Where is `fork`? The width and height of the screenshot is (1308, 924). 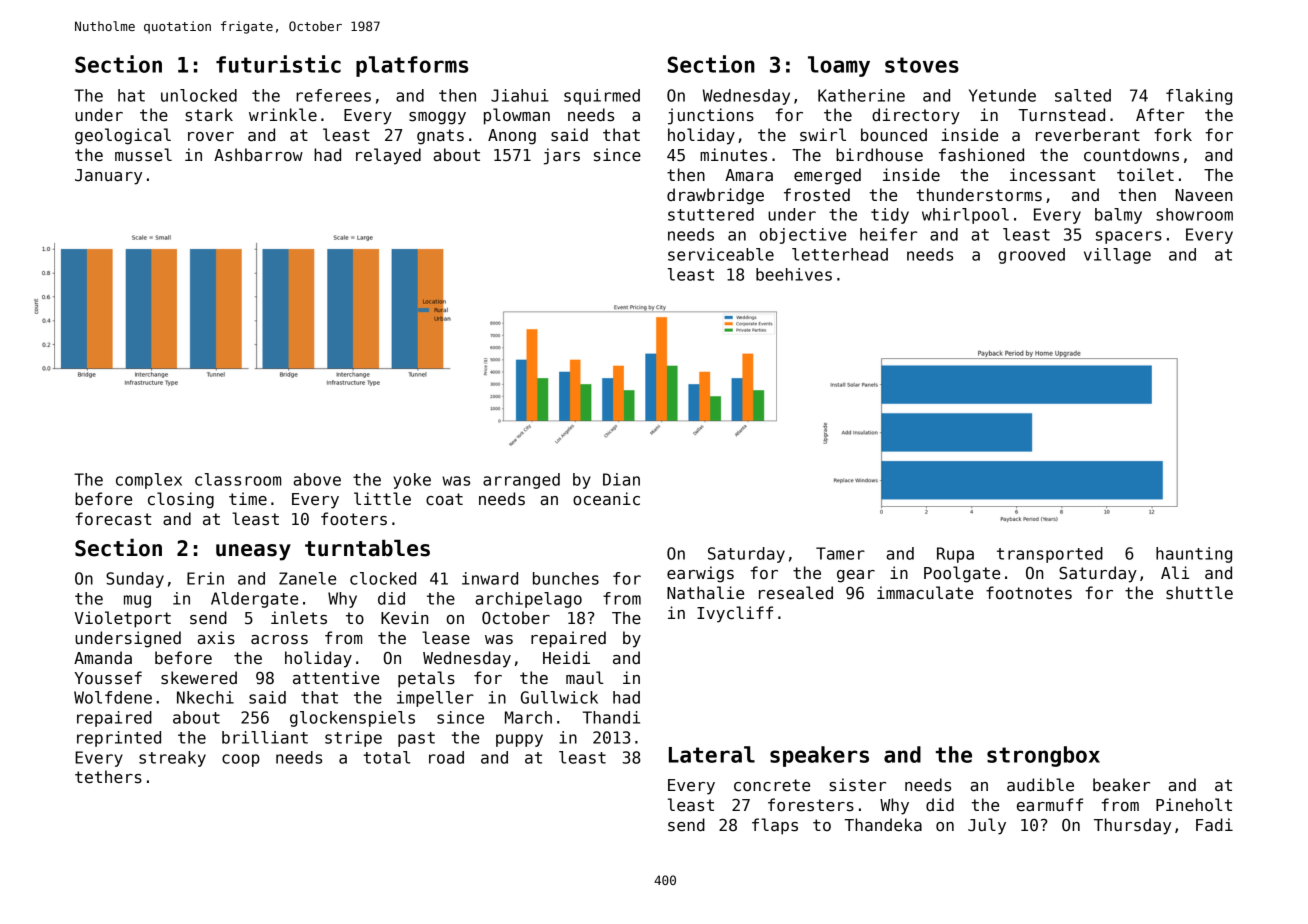 fork is located at coordinates (1173, 135).
